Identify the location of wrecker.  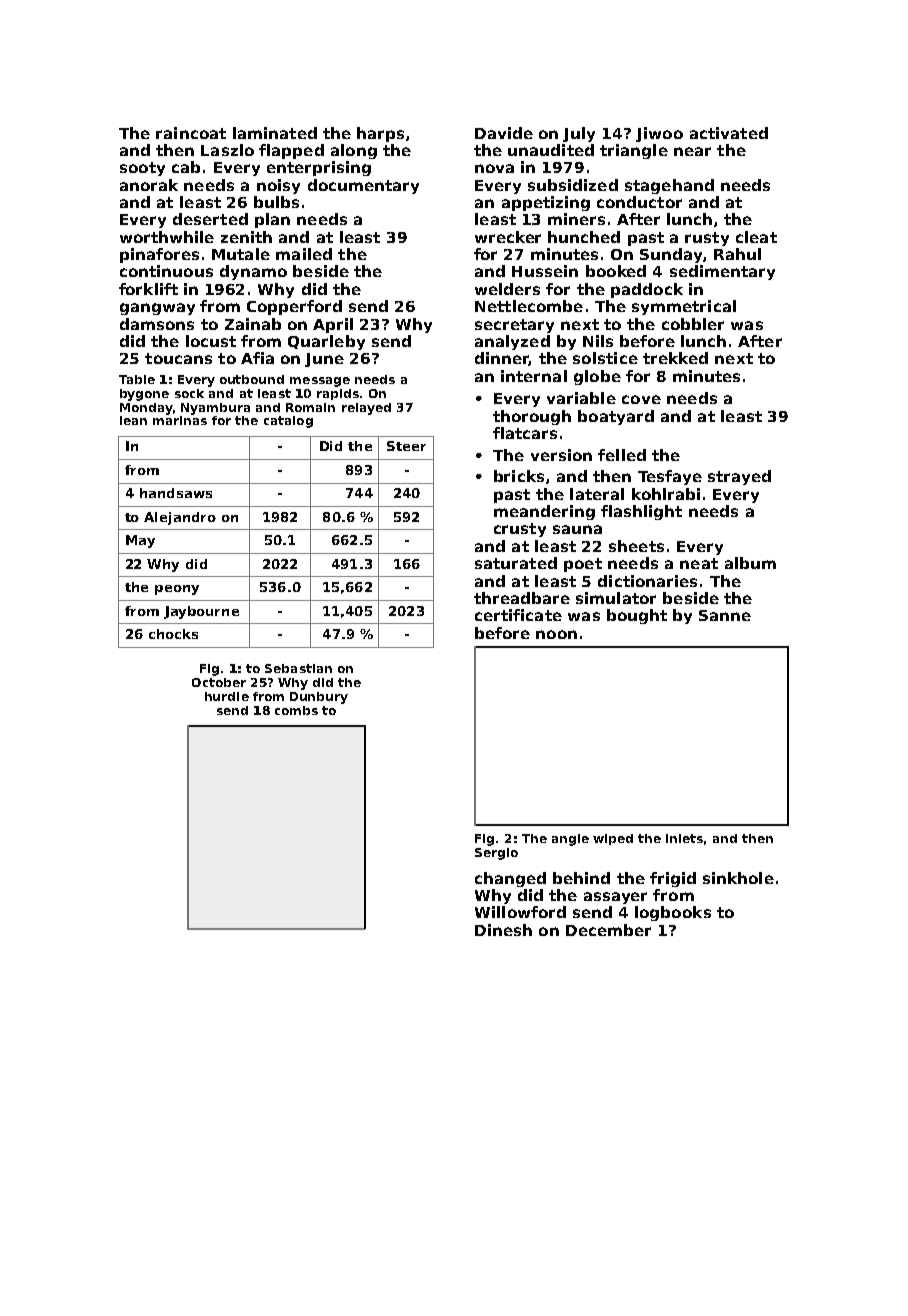
(508, 237).
